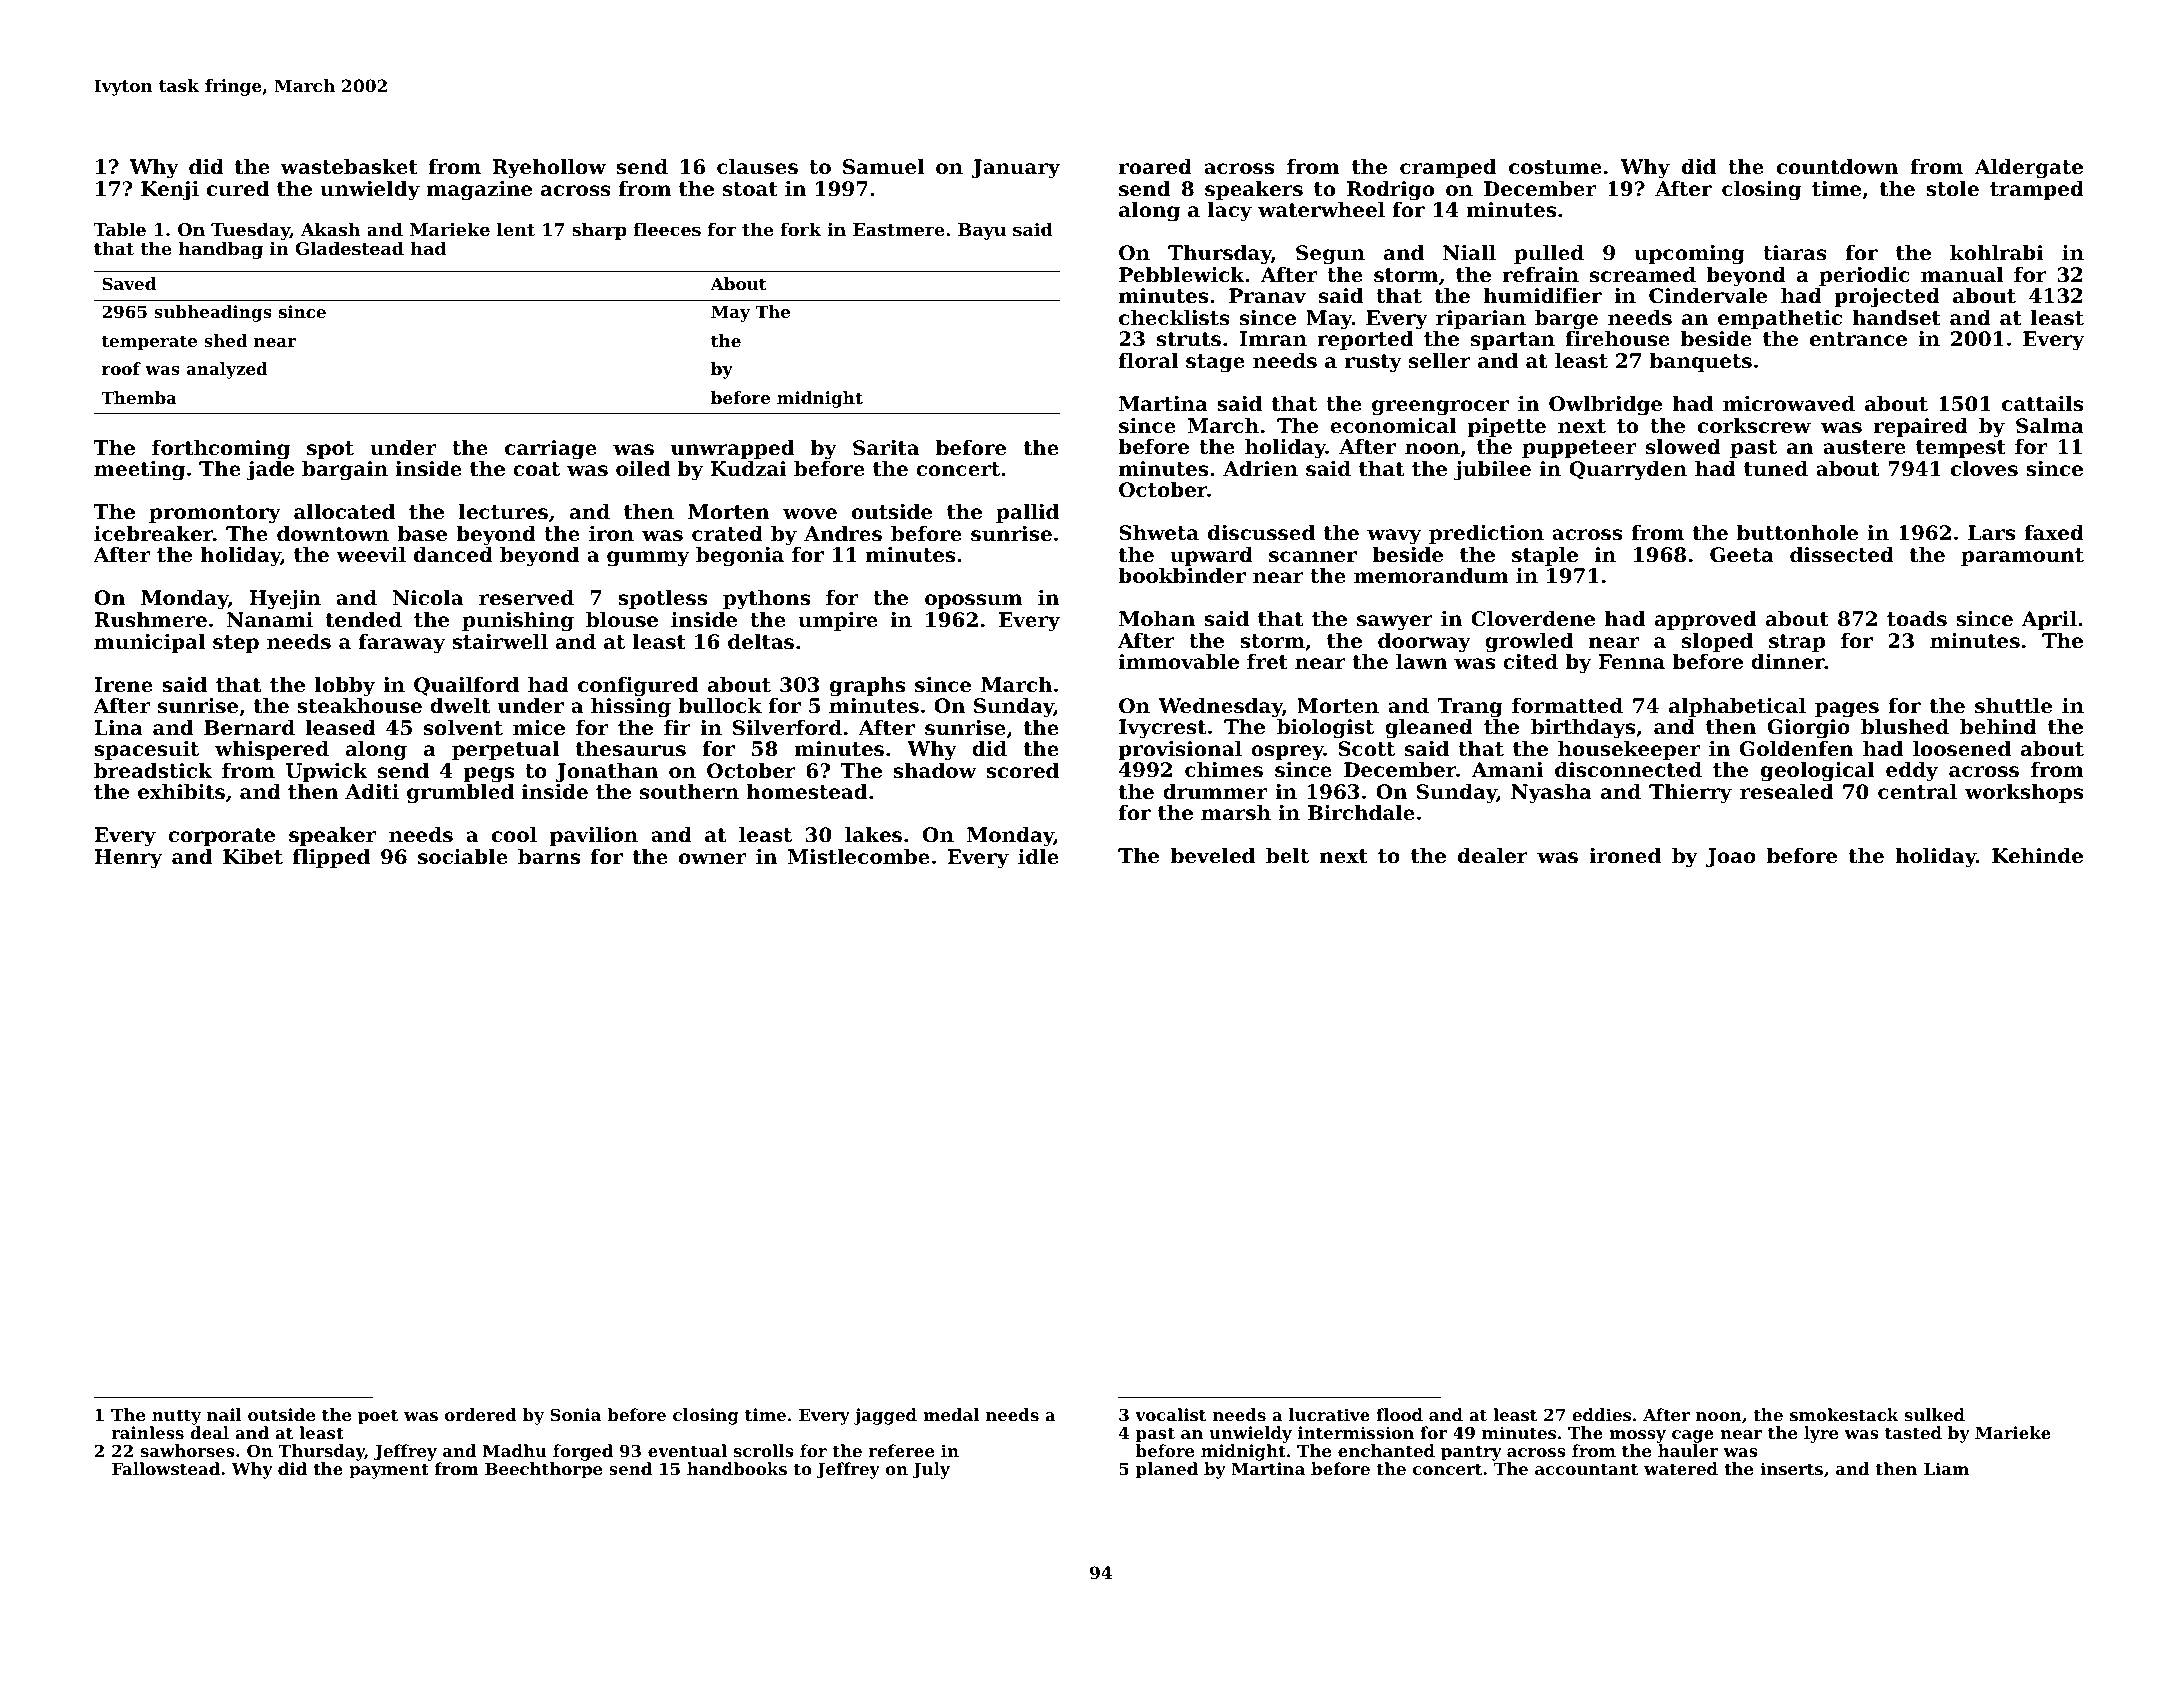 The image size is (2178, 1683). Describe the element at coordinates (1731, 857) in the page. I see `Joao` at that location.
